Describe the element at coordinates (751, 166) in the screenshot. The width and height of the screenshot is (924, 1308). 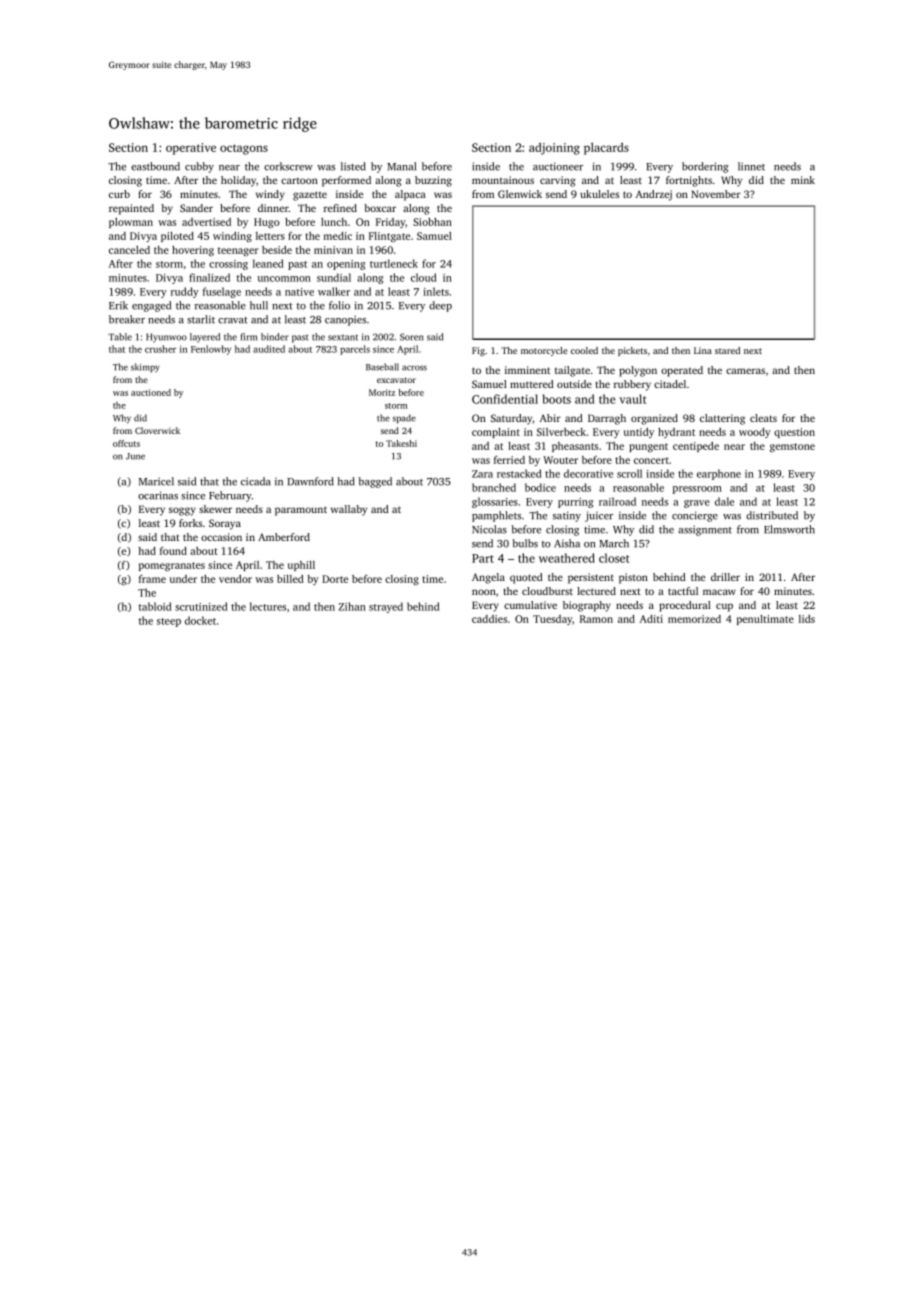
I see `linnet` at that location.
